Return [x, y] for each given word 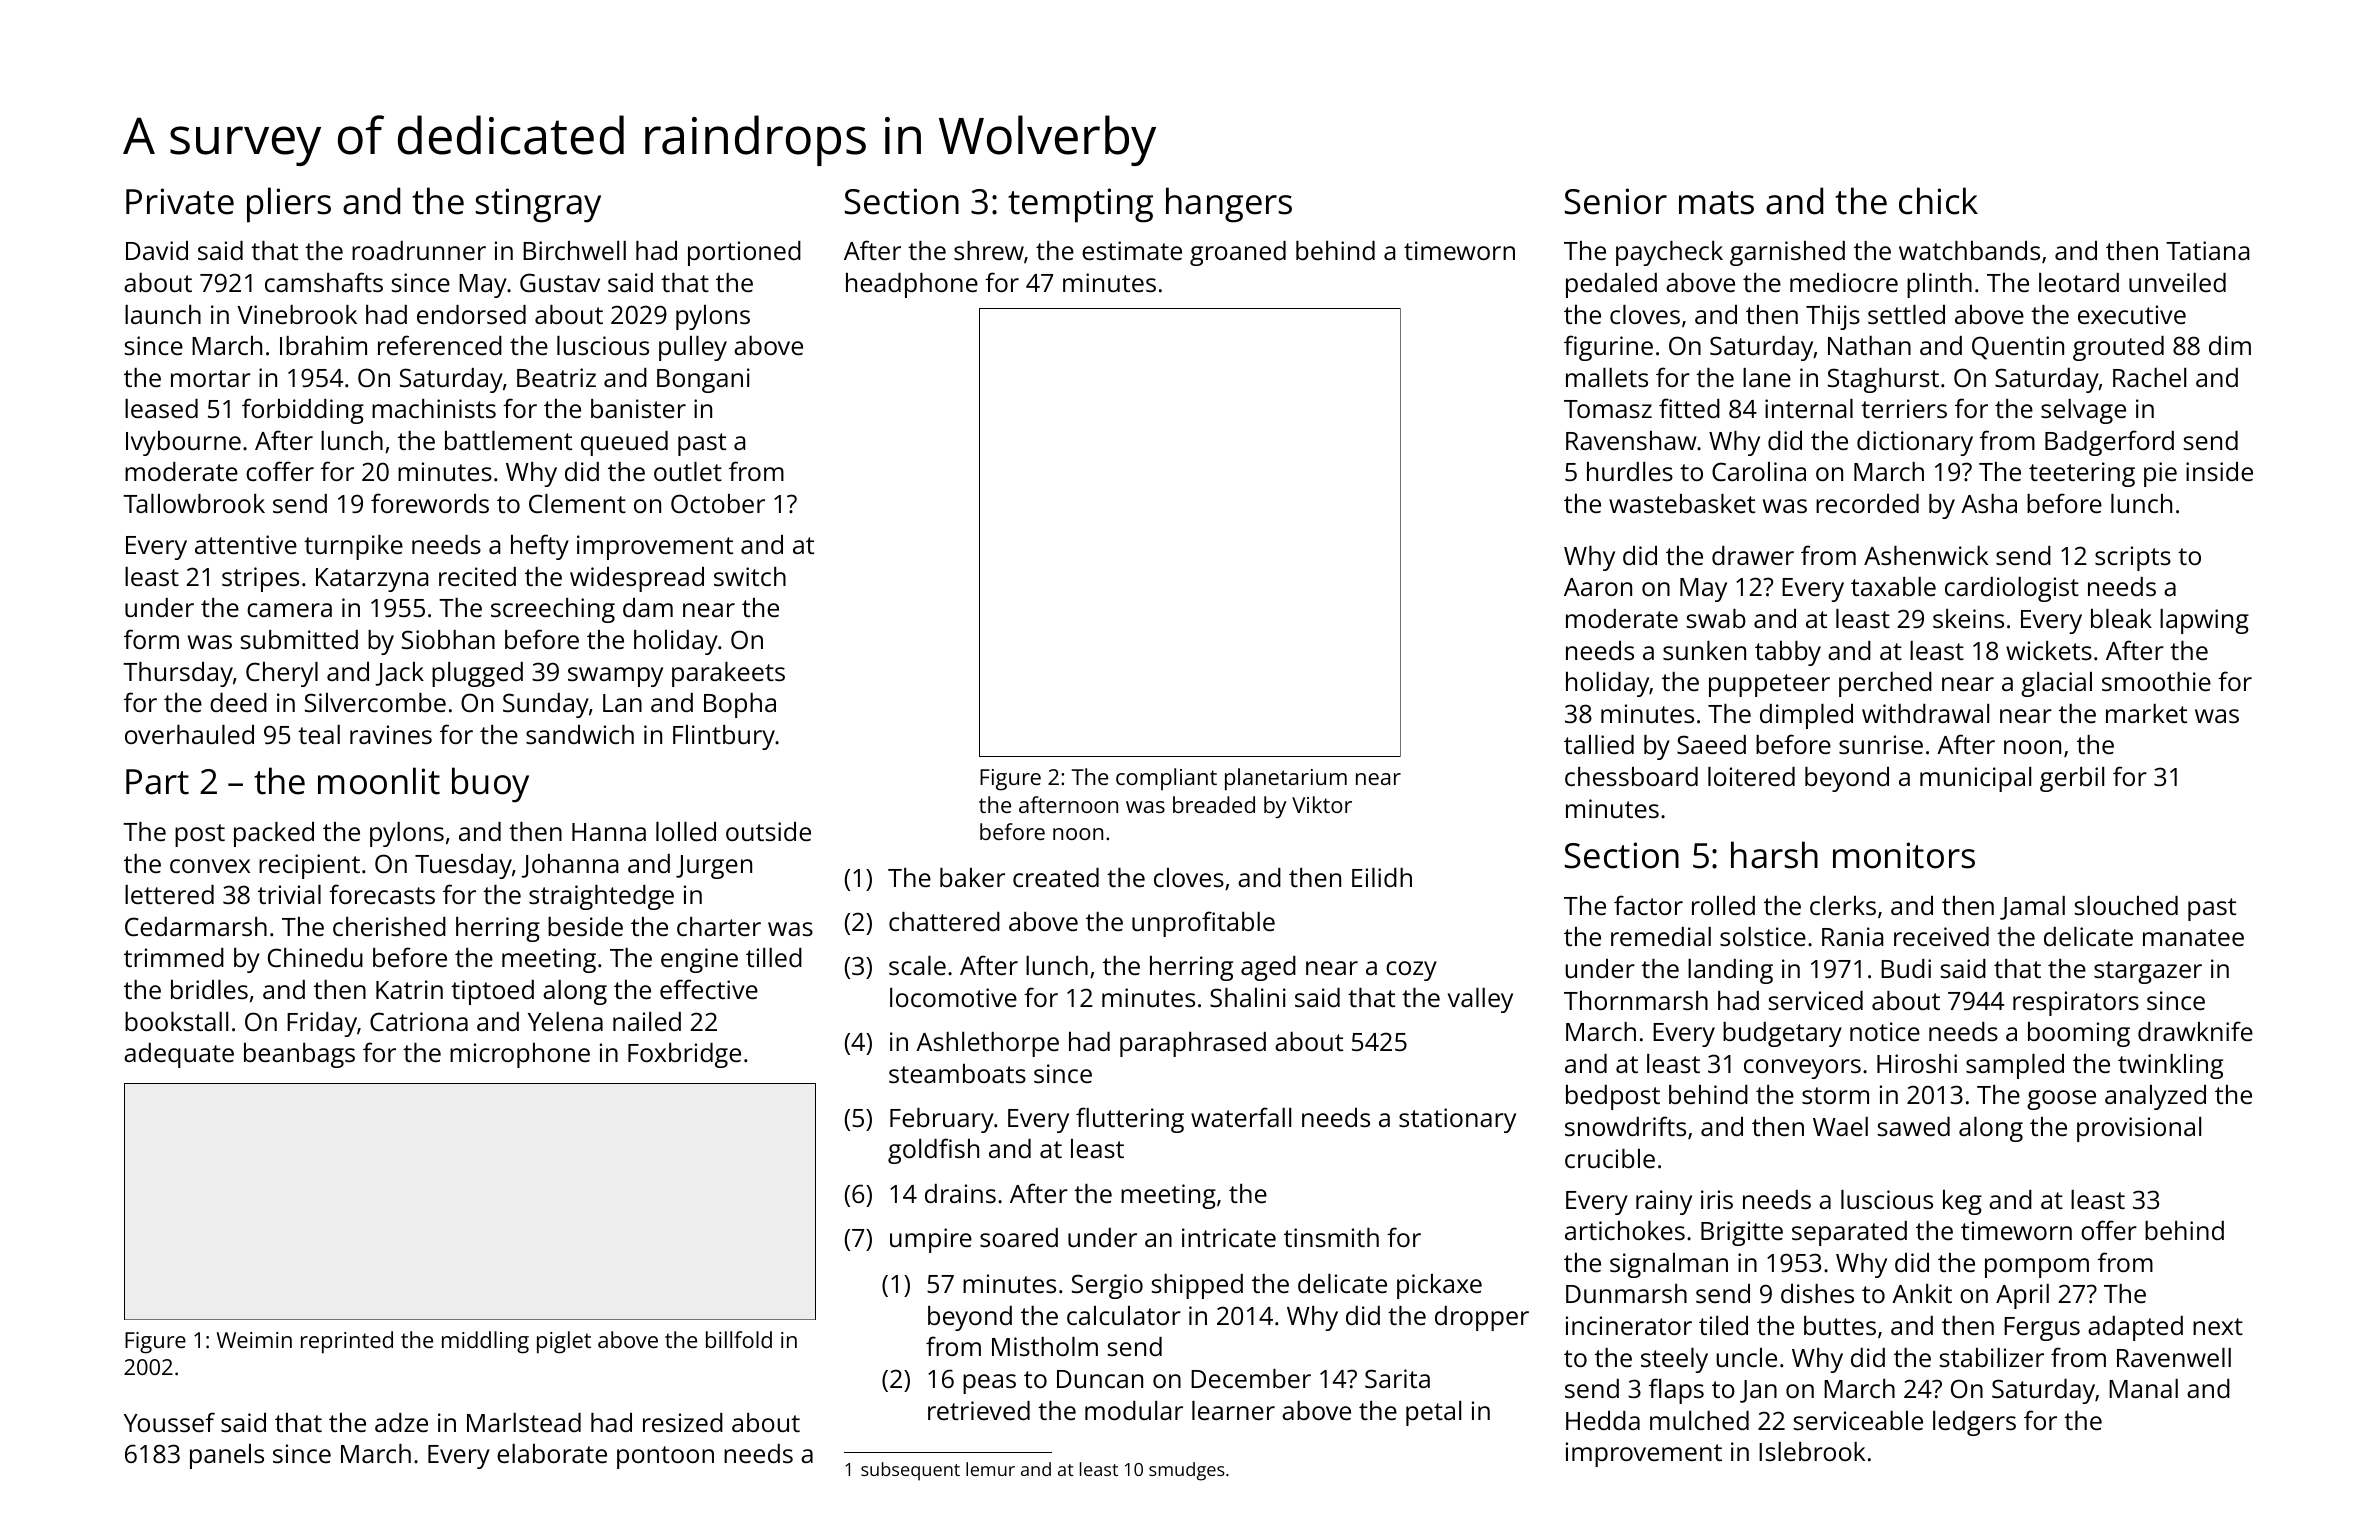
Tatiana [2207, 250]
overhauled [189, 734]
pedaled [1611, 285]
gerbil [2072, 779]
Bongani [703, 380]
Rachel [2149, 377]
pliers [289, 205]
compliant [1166, 779]
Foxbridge [684, 1055]
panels [227, 1456]
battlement [508, 440]
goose [2061, 1100]
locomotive [953, 997]
